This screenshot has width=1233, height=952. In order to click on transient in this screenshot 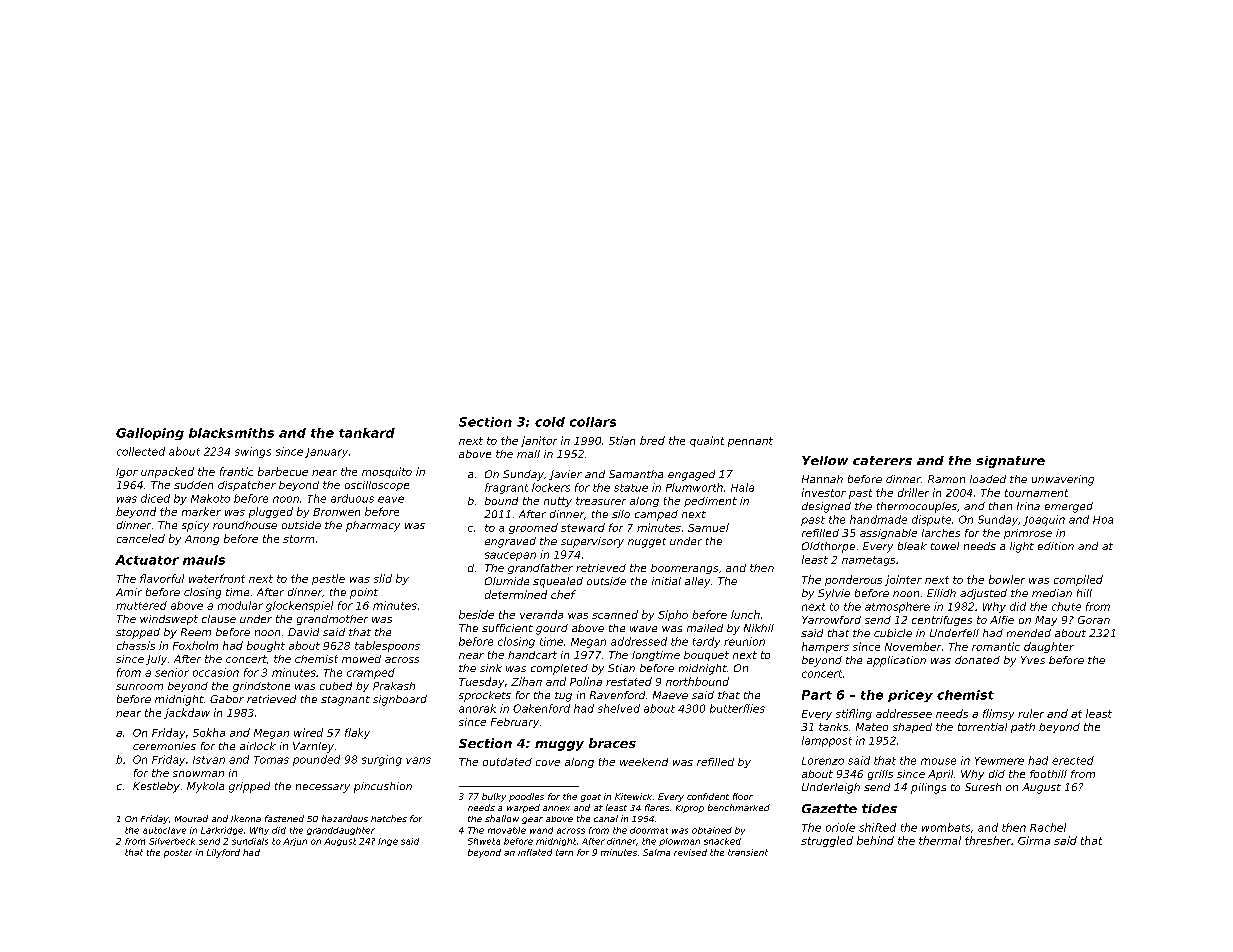, I will do `click(748, 852)`.
